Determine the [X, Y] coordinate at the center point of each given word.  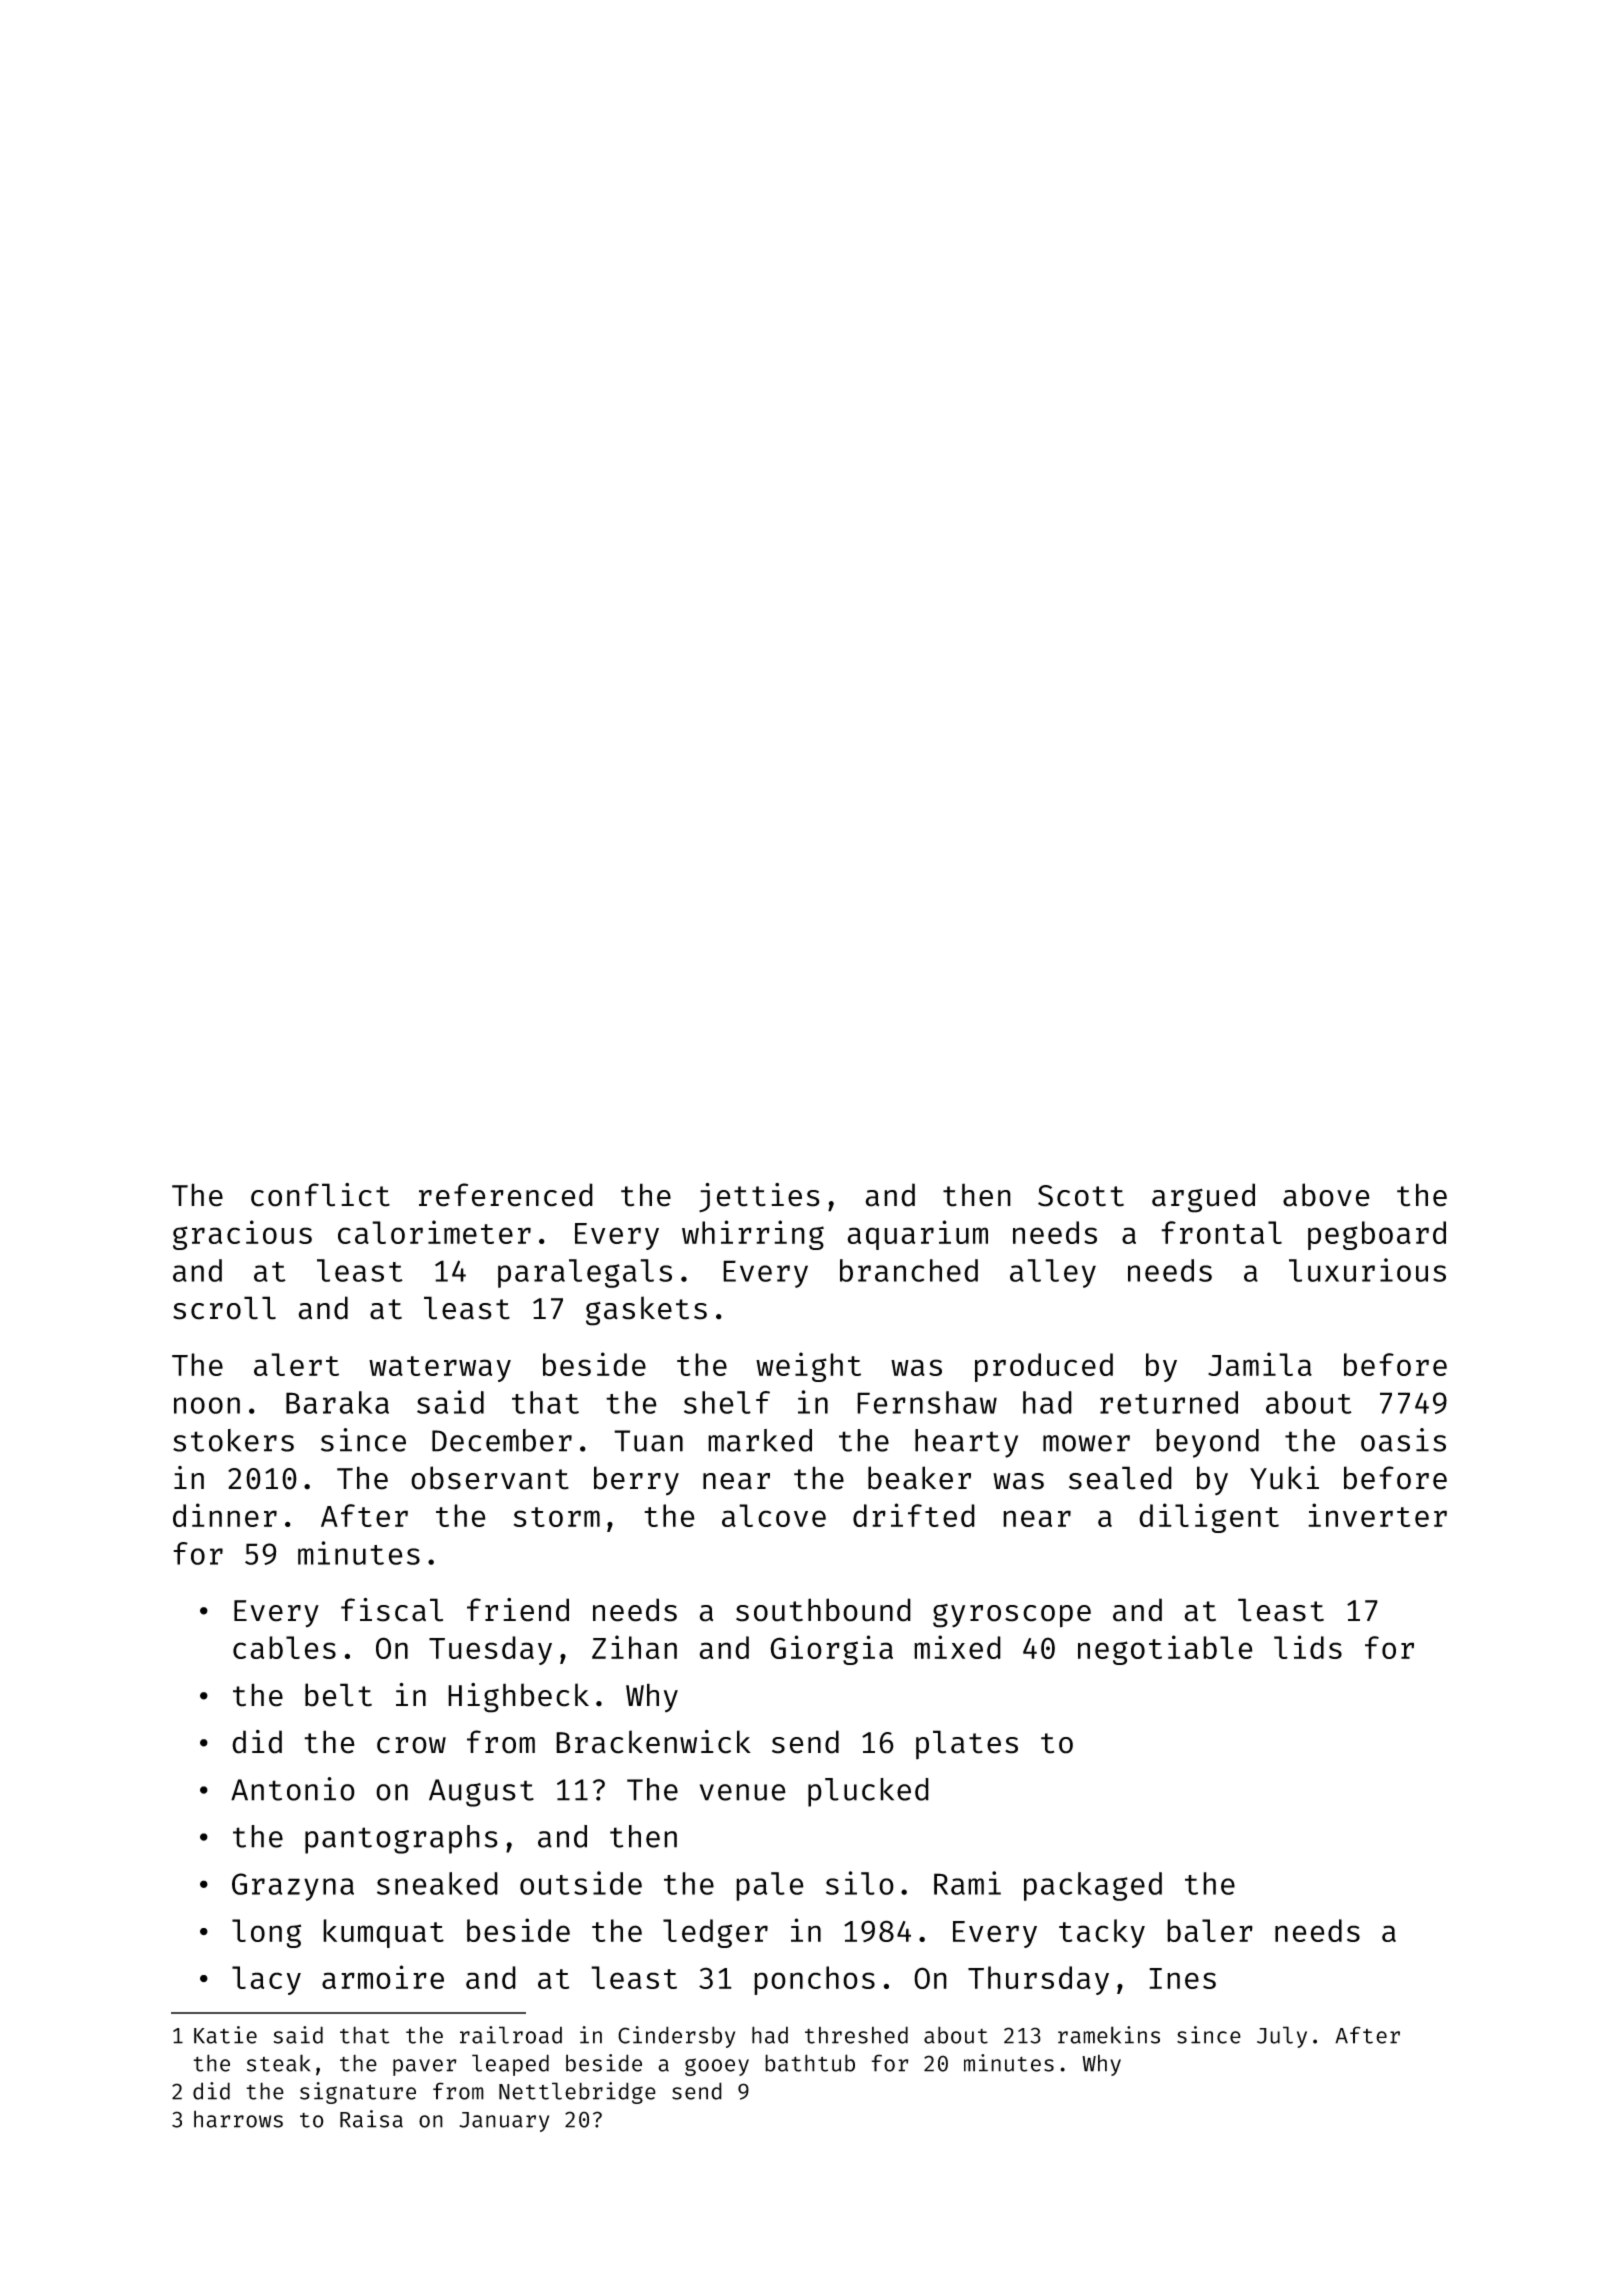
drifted [914, 1515]
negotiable [1165, 1650]
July [1282, 2037]
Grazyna [293, 1887]
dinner [225, 1515]
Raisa [371, 2119]
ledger [715, 1933]
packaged [1093, 1886]
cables [284, 1647]
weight [808, 1367]
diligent [1209, 1518]
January [504, 2122]
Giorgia [831, 1650]
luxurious [1367, 1270]
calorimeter [434, 1232]
